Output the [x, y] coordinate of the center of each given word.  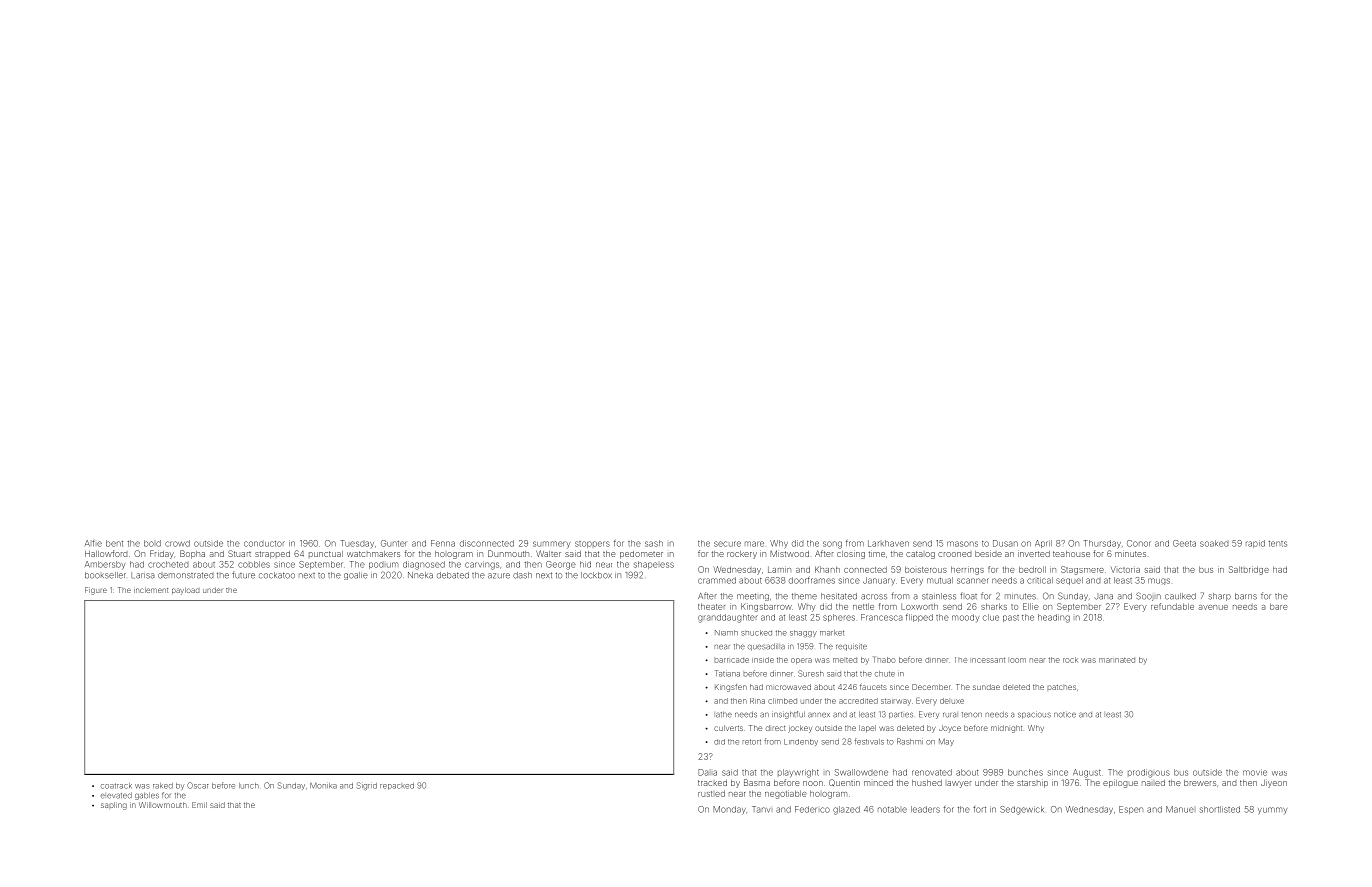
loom [1017, 660]
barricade [731, 660]
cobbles [254, 564]
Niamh [726, 633]
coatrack [116, 786]
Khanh [827, 569]
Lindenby [801, 742]
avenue [1213, 607]
